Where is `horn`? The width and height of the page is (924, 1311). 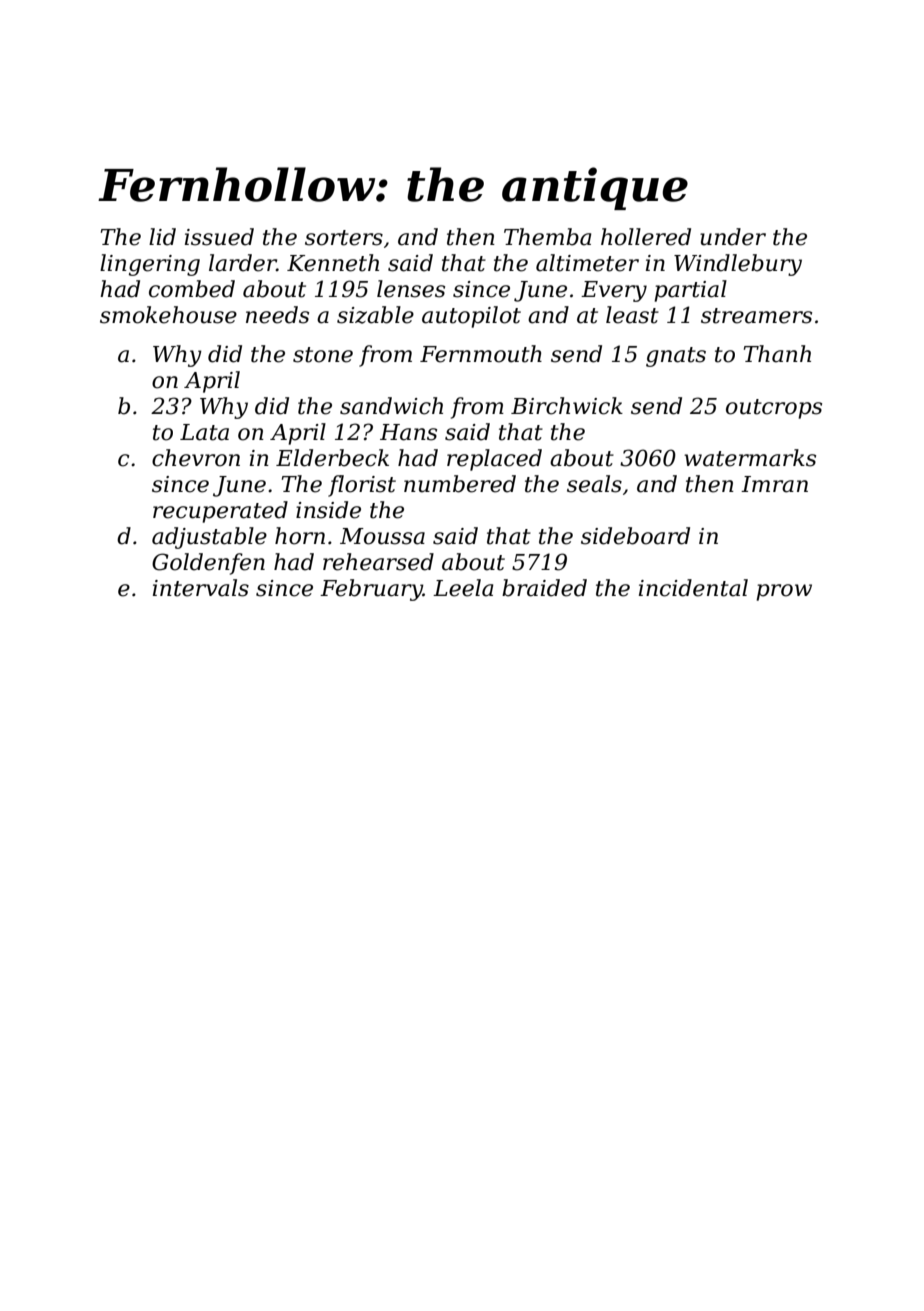 horn is located at coordinates (300, 536).
